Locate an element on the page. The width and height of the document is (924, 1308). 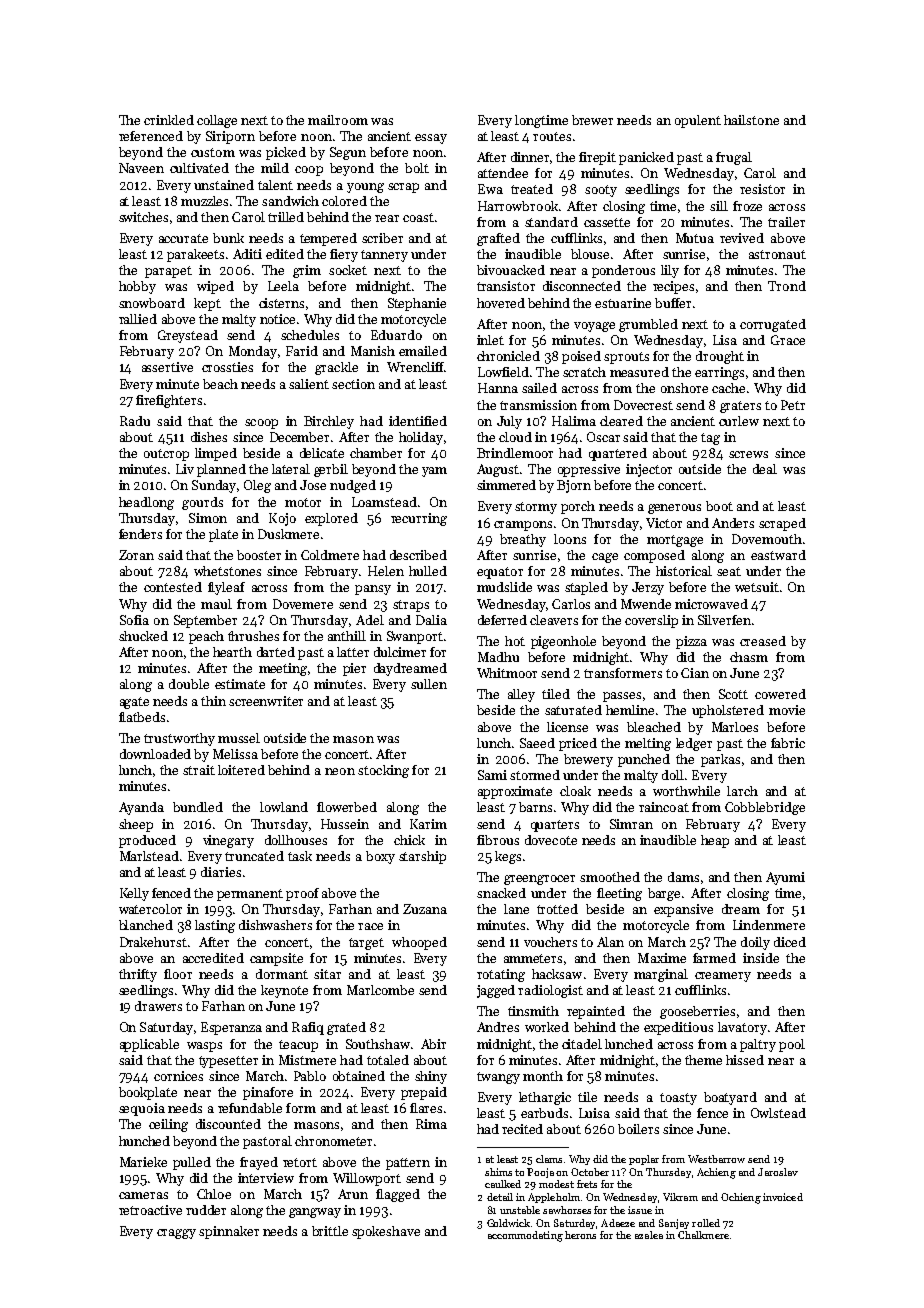
opulent is located at coordinates (698, 121).
